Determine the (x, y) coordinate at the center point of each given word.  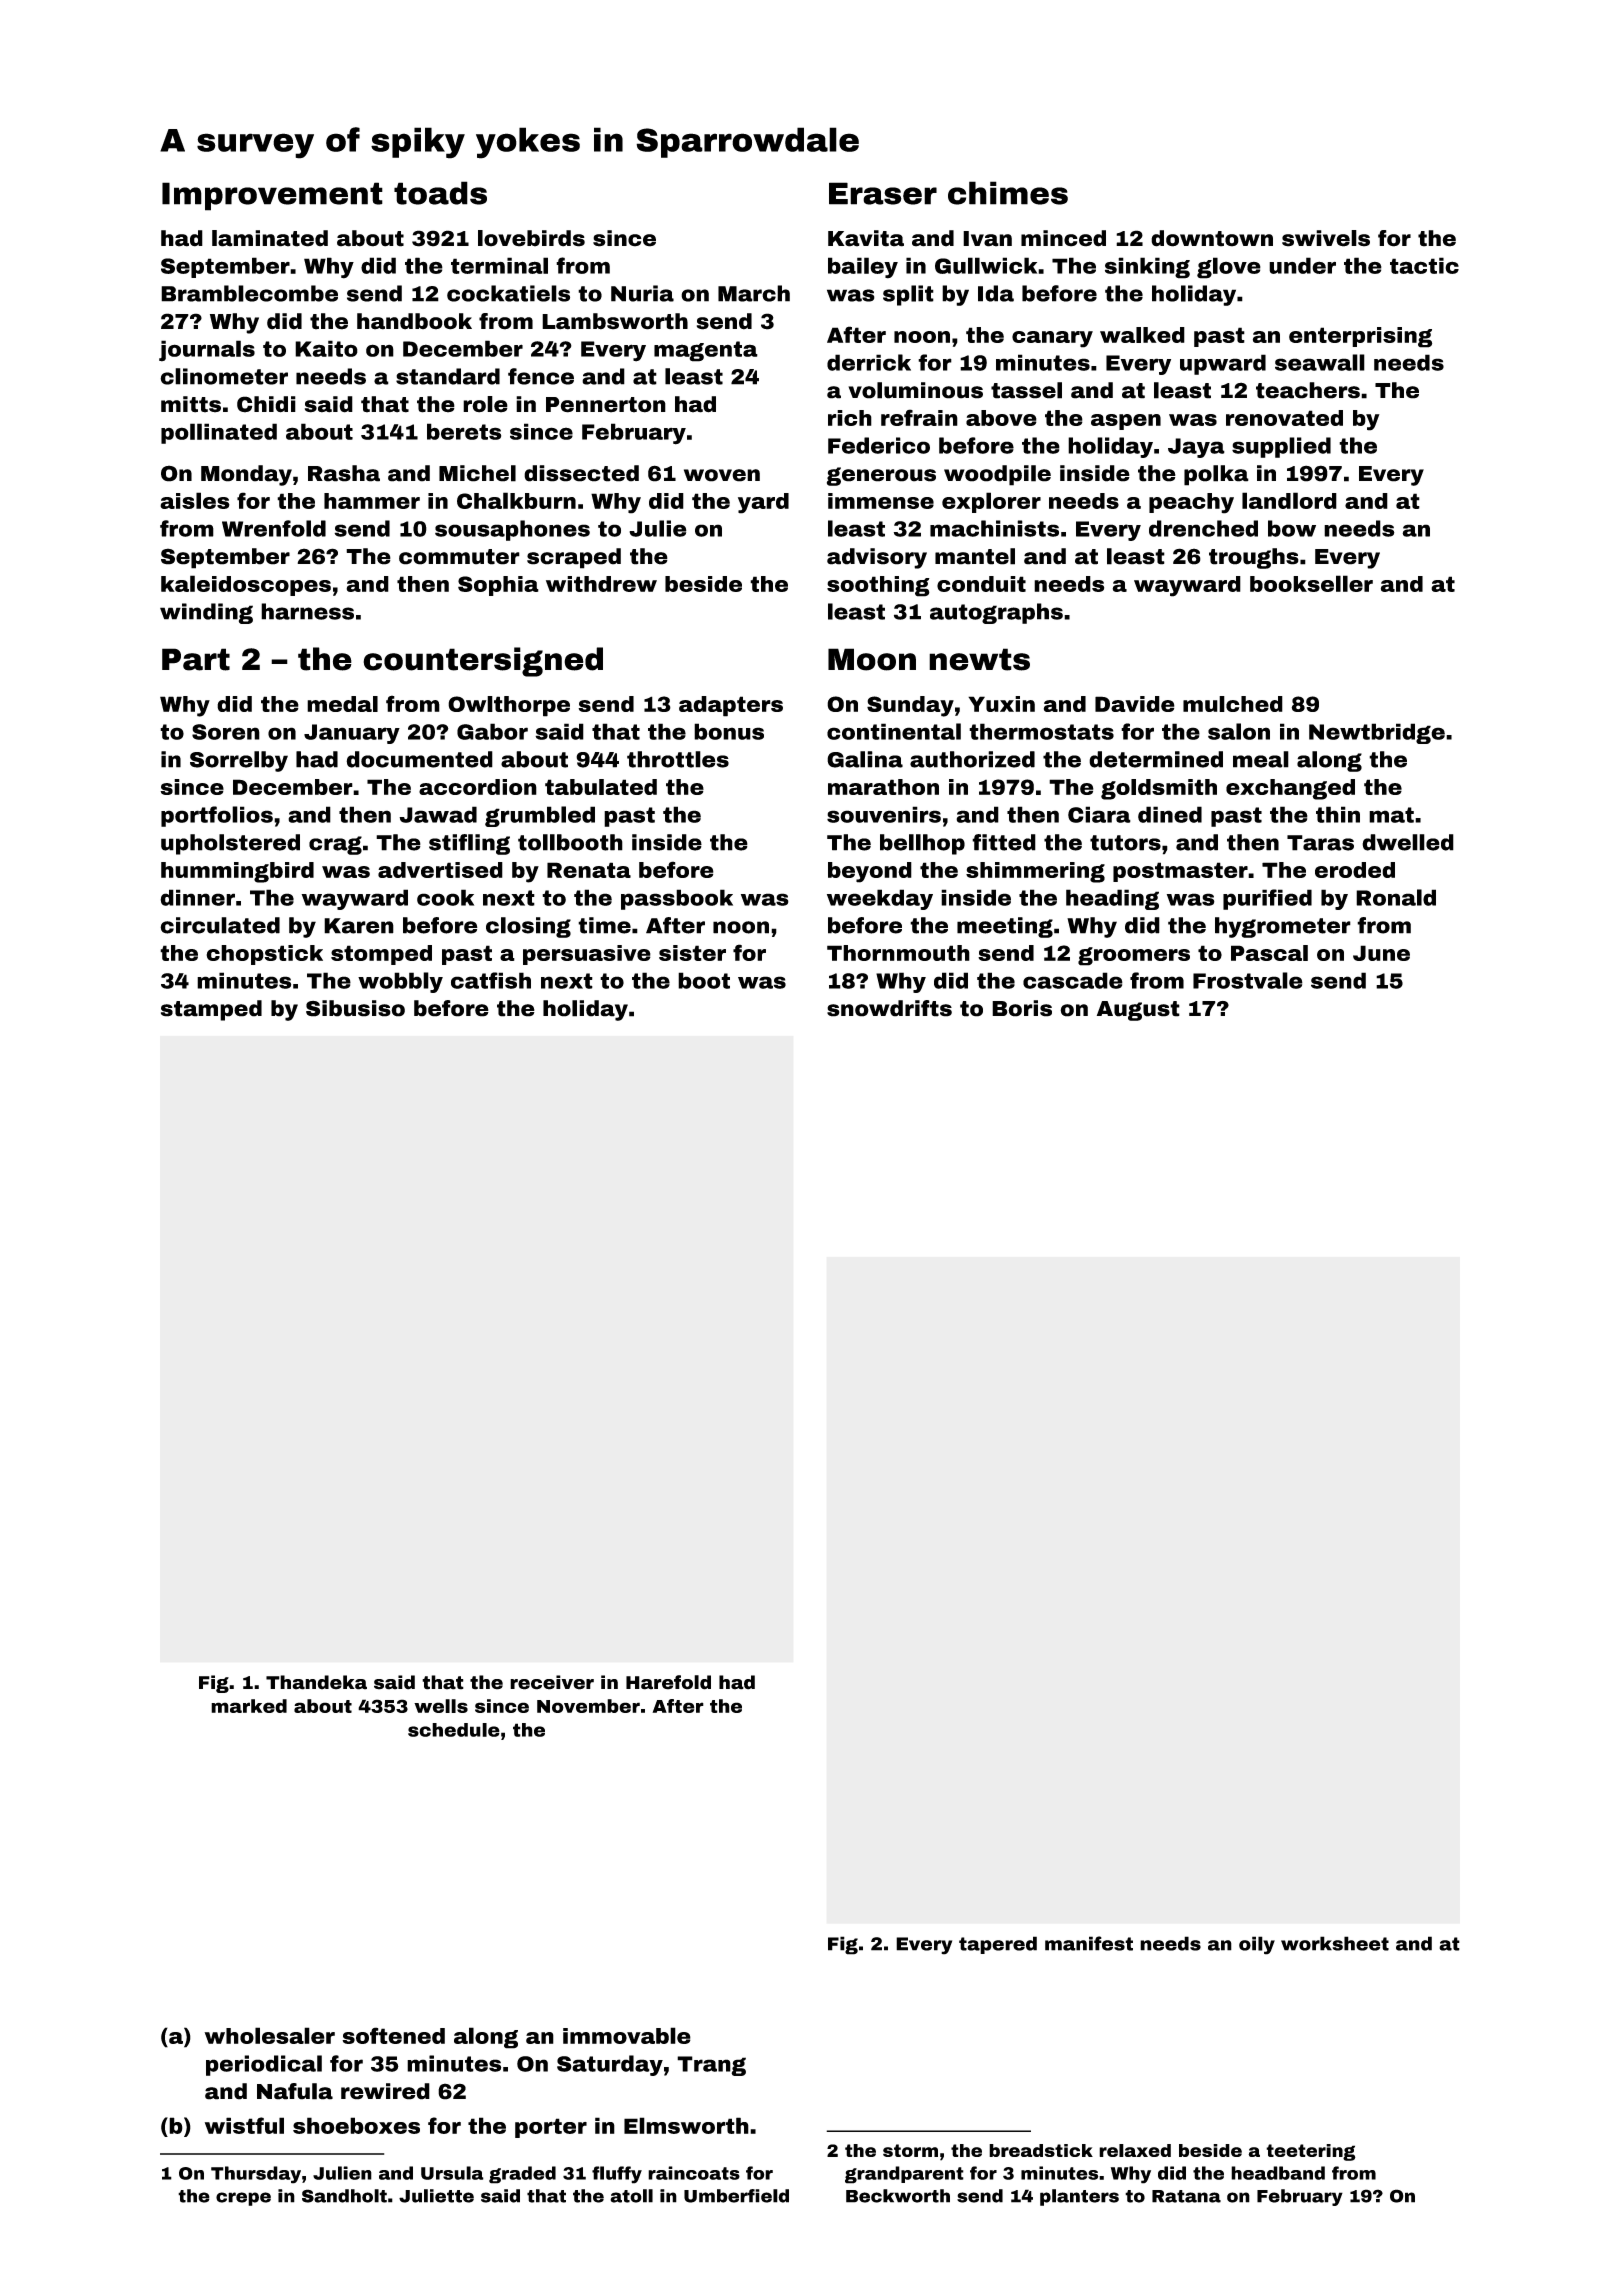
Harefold (668, 1682)
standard (448, 376)
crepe (243, 2199)
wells (441, 1706)
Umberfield (736, 2196)
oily (1257, 1945)
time (604, 925)
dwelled (1408, 842)
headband (1278, 2173)
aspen (1126, 422)
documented (419, 759)
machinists (994, 528)
